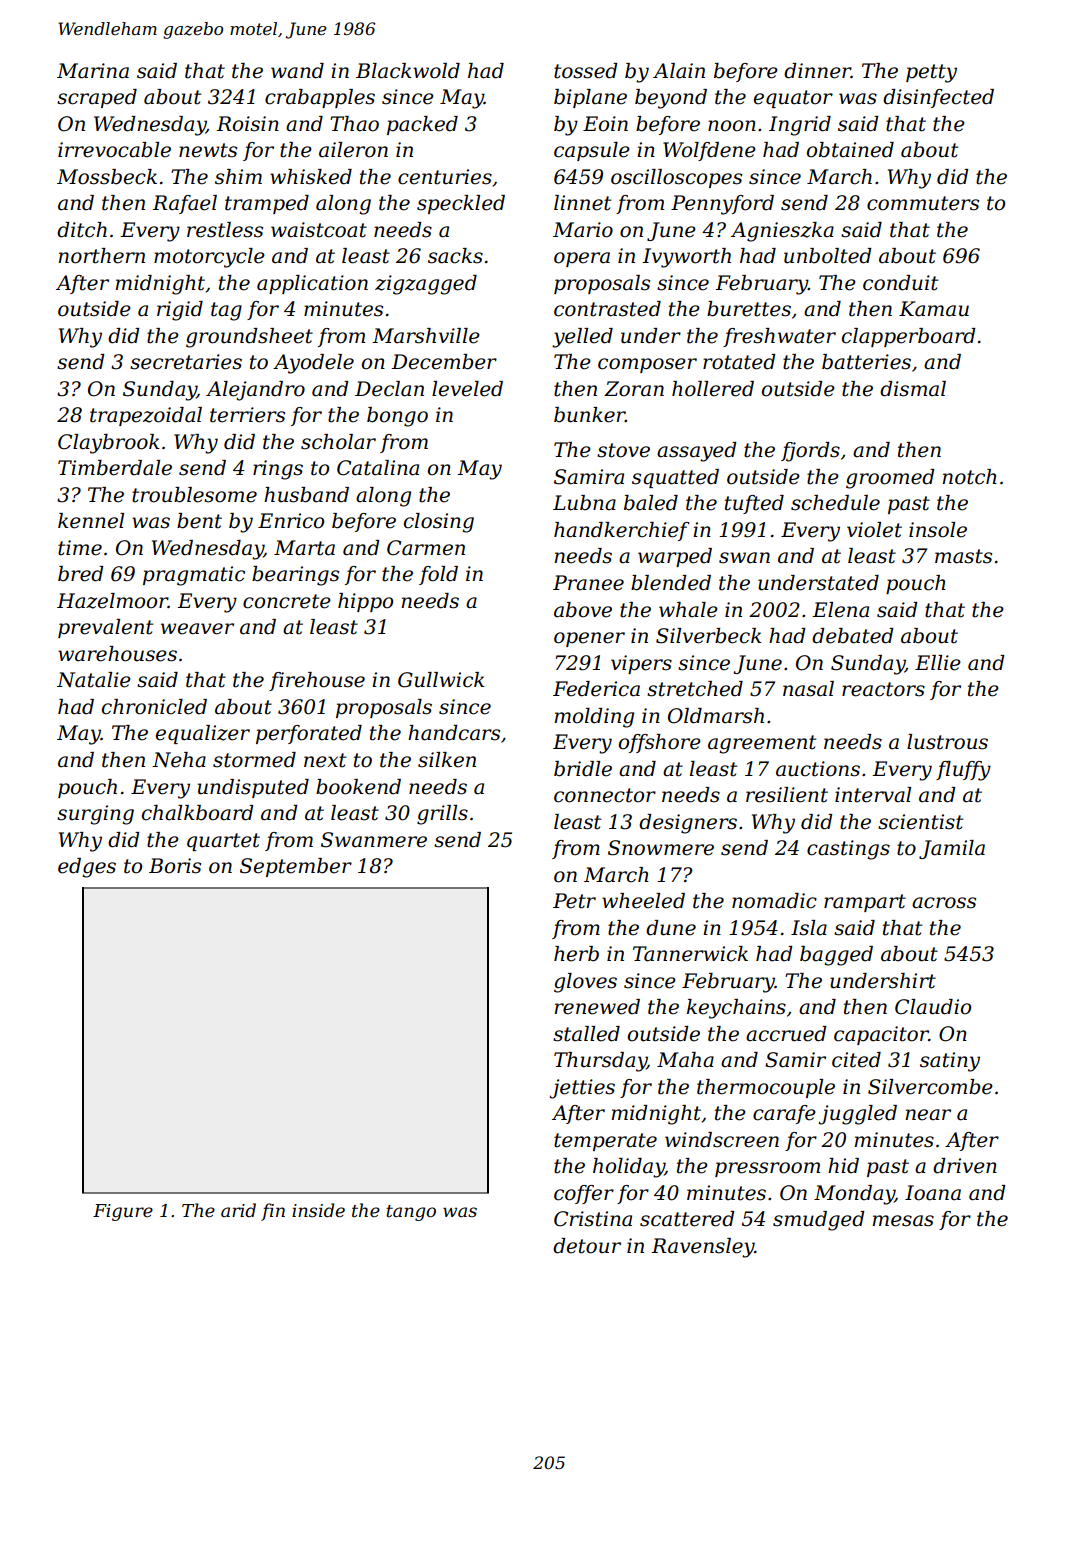  What do you see at coordinates (594, 718) in the screenshot?
I see `molding` at bounding box center [594, 718].
